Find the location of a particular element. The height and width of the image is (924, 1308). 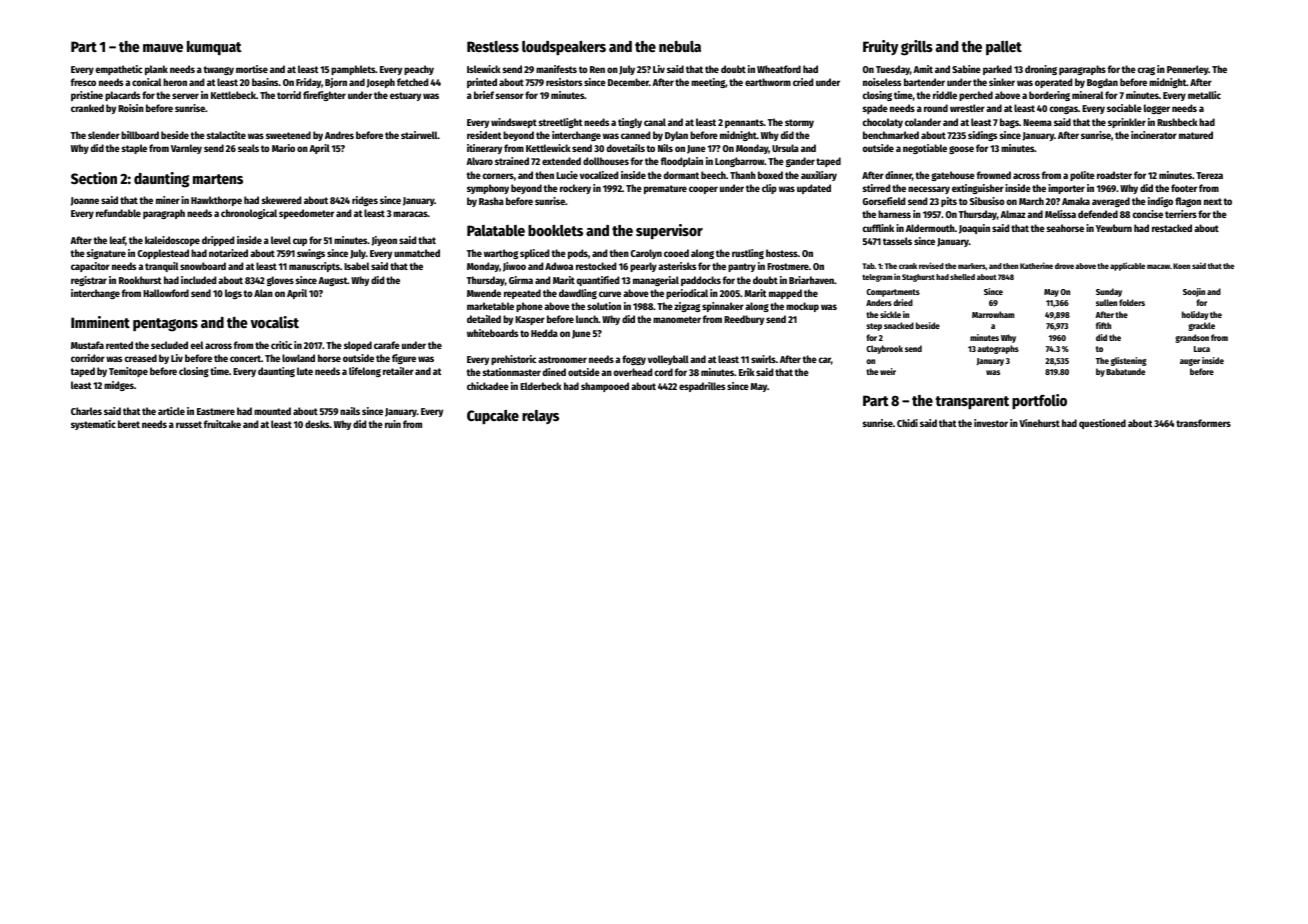

relays is located at coordinates (540, 417).
